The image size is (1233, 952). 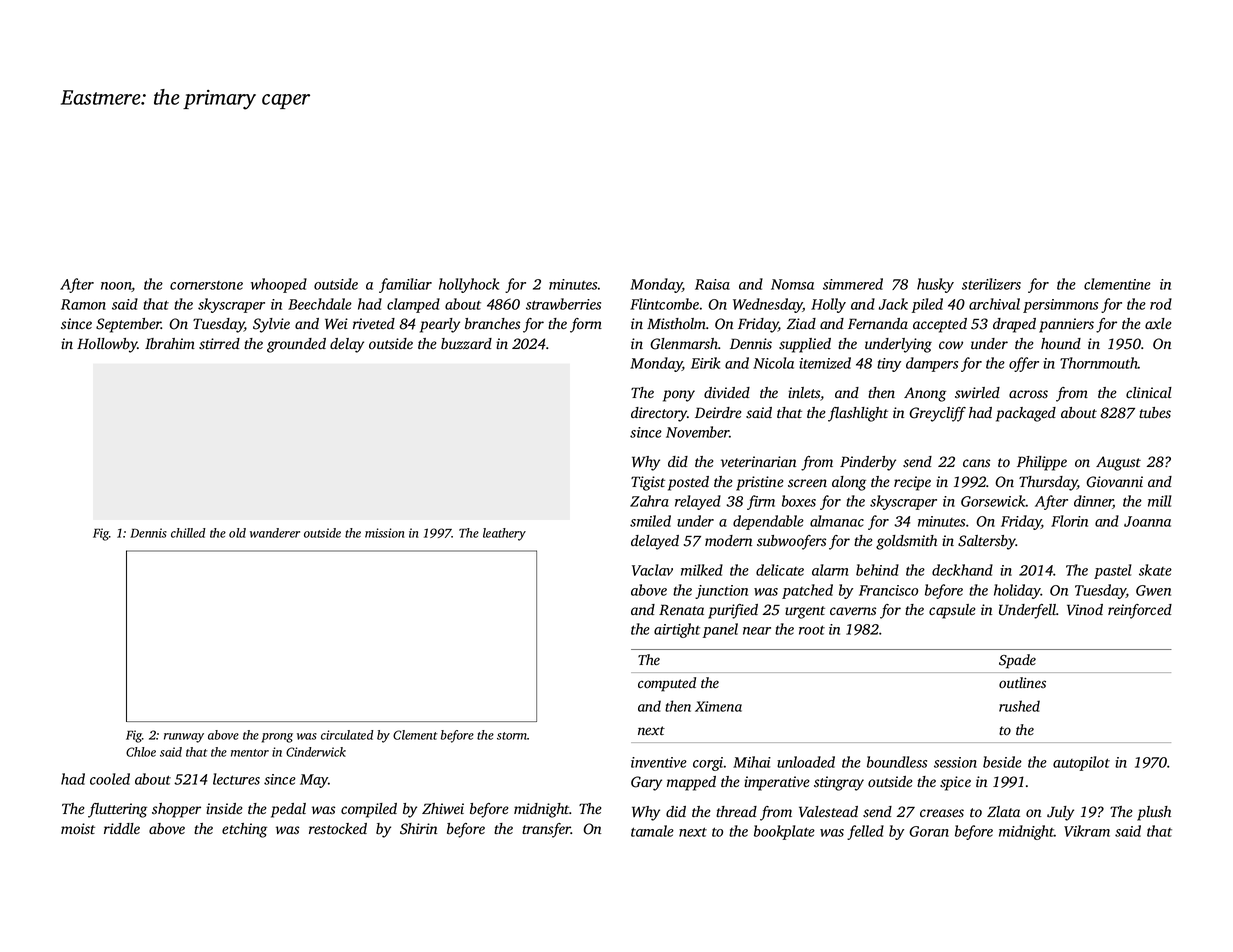 I want to click on transfer, so click(x=546, y=830).
